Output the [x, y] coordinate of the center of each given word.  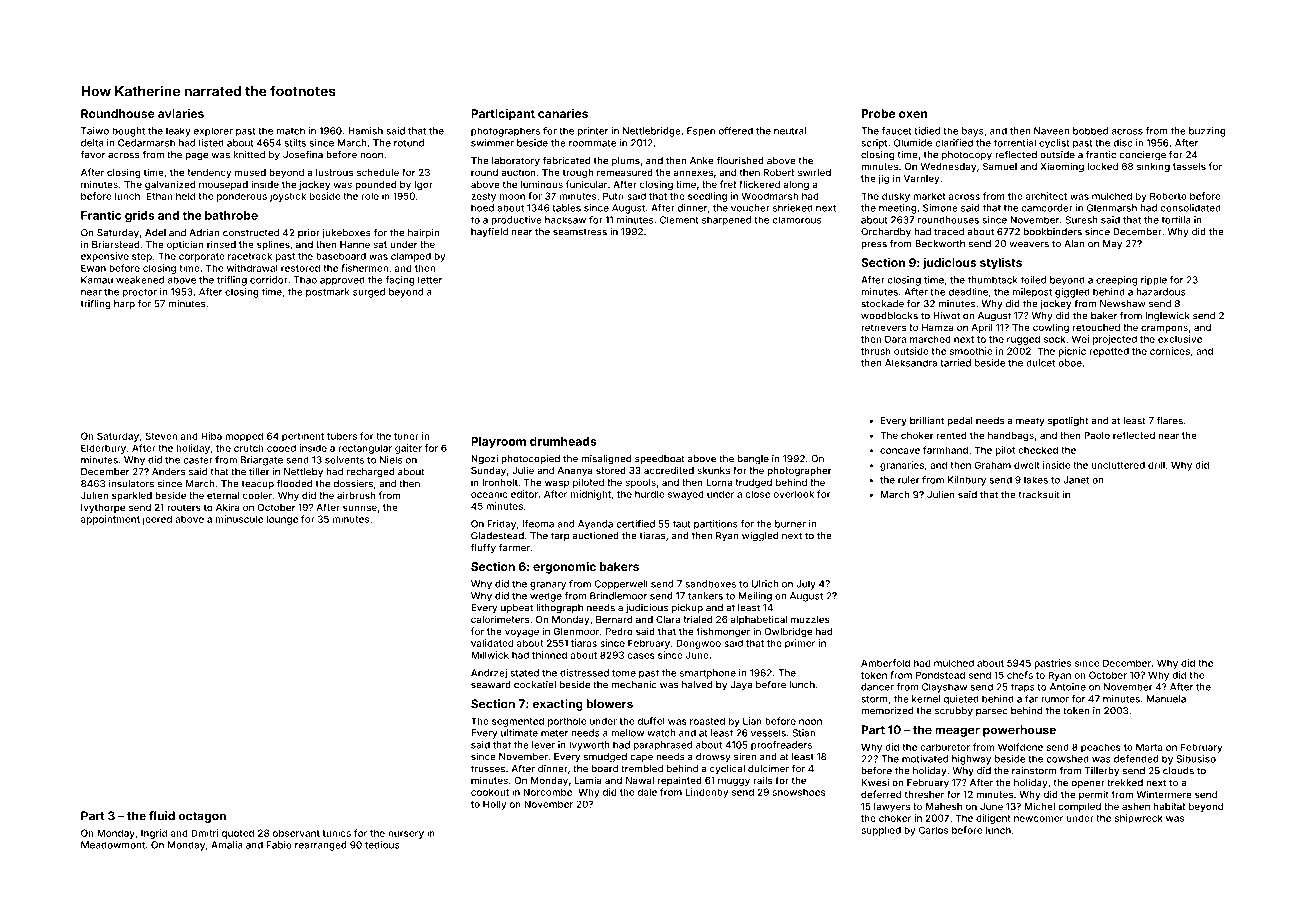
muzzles [810, 619]
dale [647, 792]
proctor [140, 293]
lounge [282, 520]
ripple [1154, 281]
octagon [202, 817]
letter [430, 280]
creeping [1116, 281]
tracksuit [1039, 495]
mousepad [223, 185]
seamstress [580, 232]
